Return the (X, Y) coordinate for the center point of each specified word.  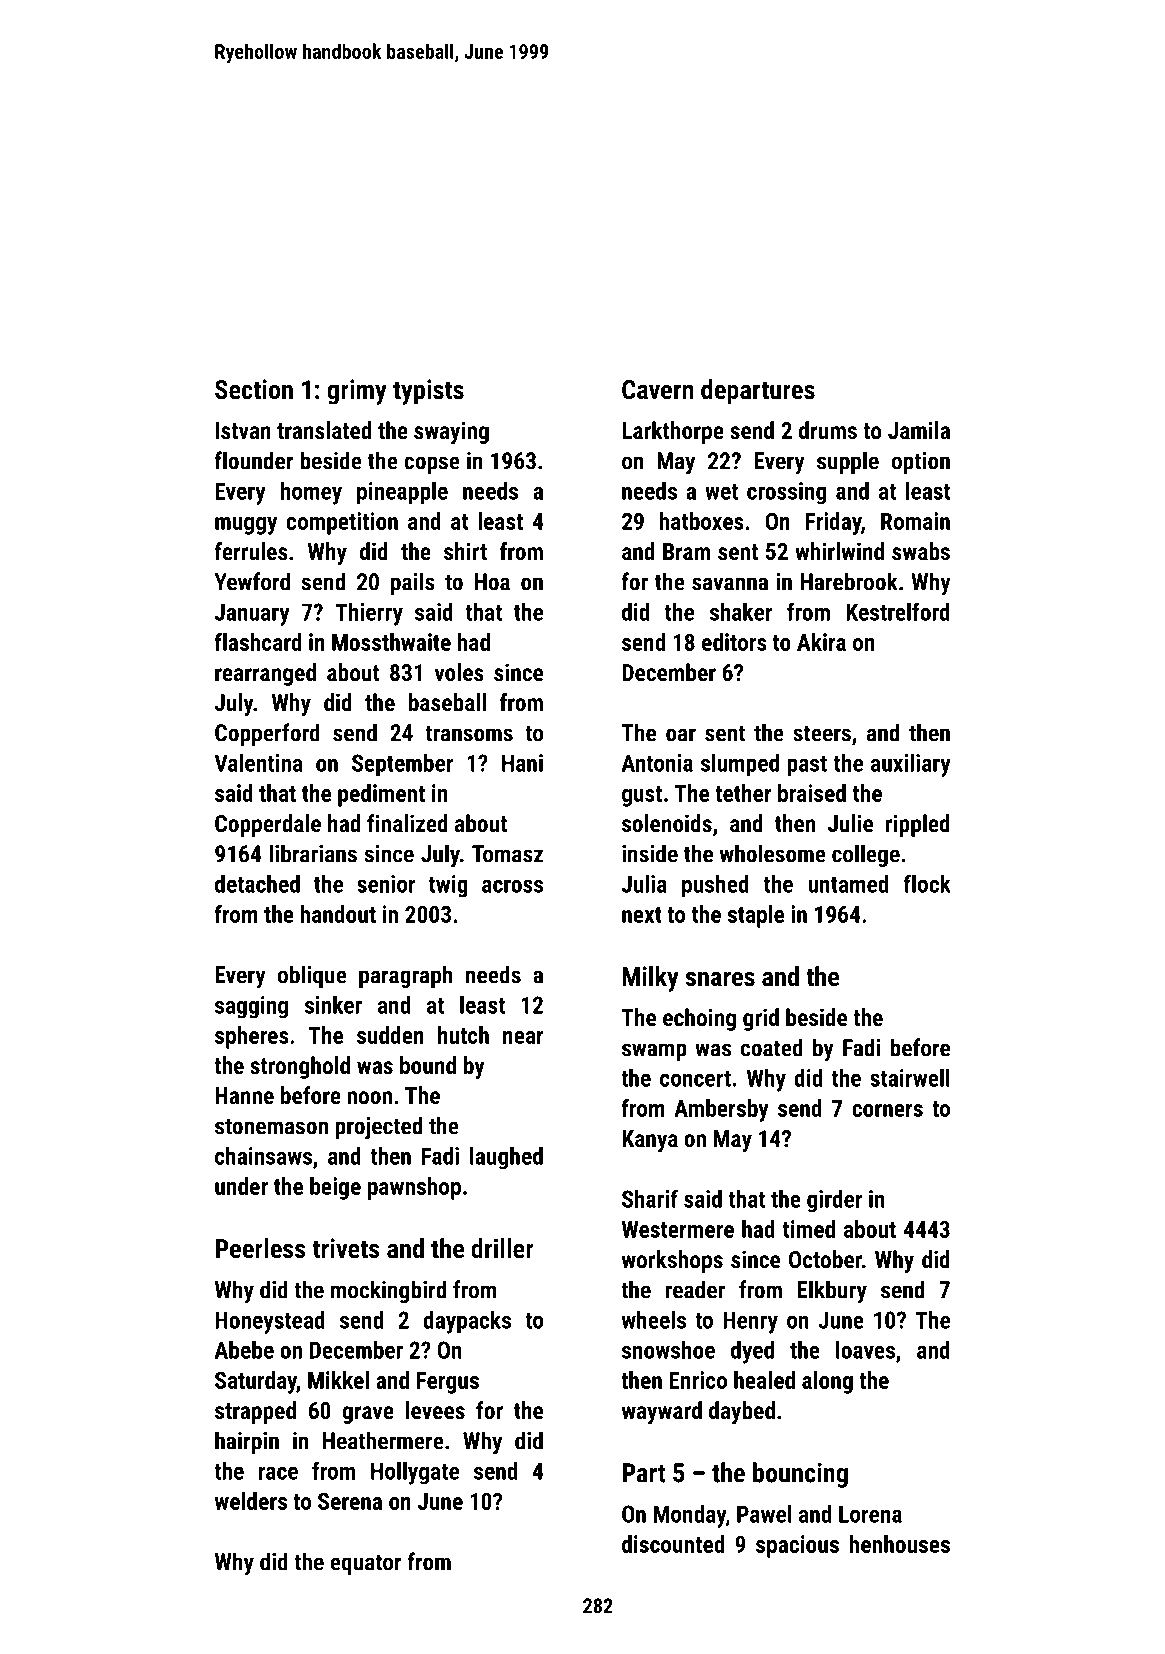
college (866, 855)
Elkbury (832, 1292)
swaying (451, 432)
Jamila (919, 430)
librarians (313, 853)
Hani (522, 763)
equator (366, 1564)
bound (428, 1065)
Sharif (650, 1198)
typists (428, 392)
